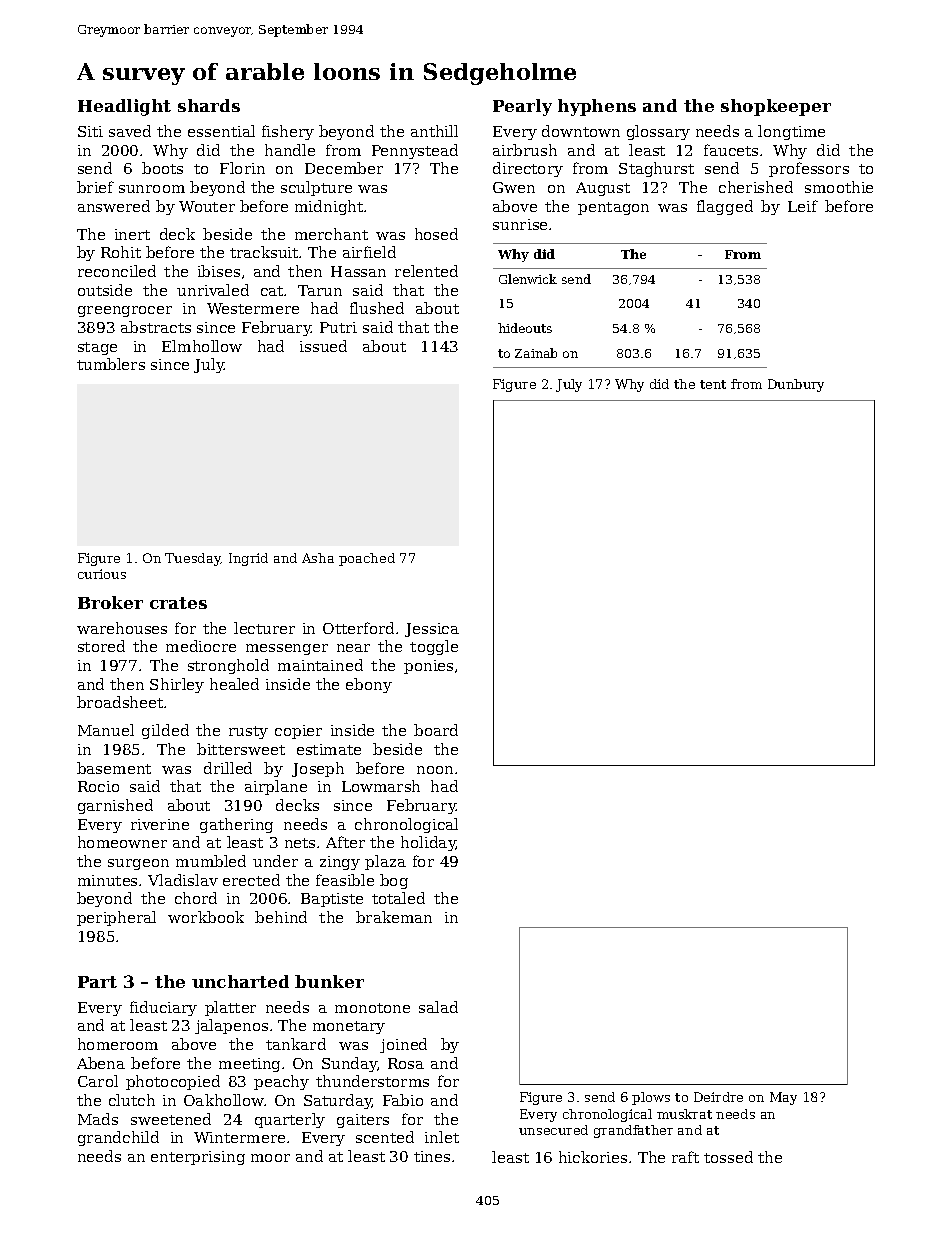 The width and height of the screenshot is (952, 1233). I want to click on Pearly, so click(522, 107).
